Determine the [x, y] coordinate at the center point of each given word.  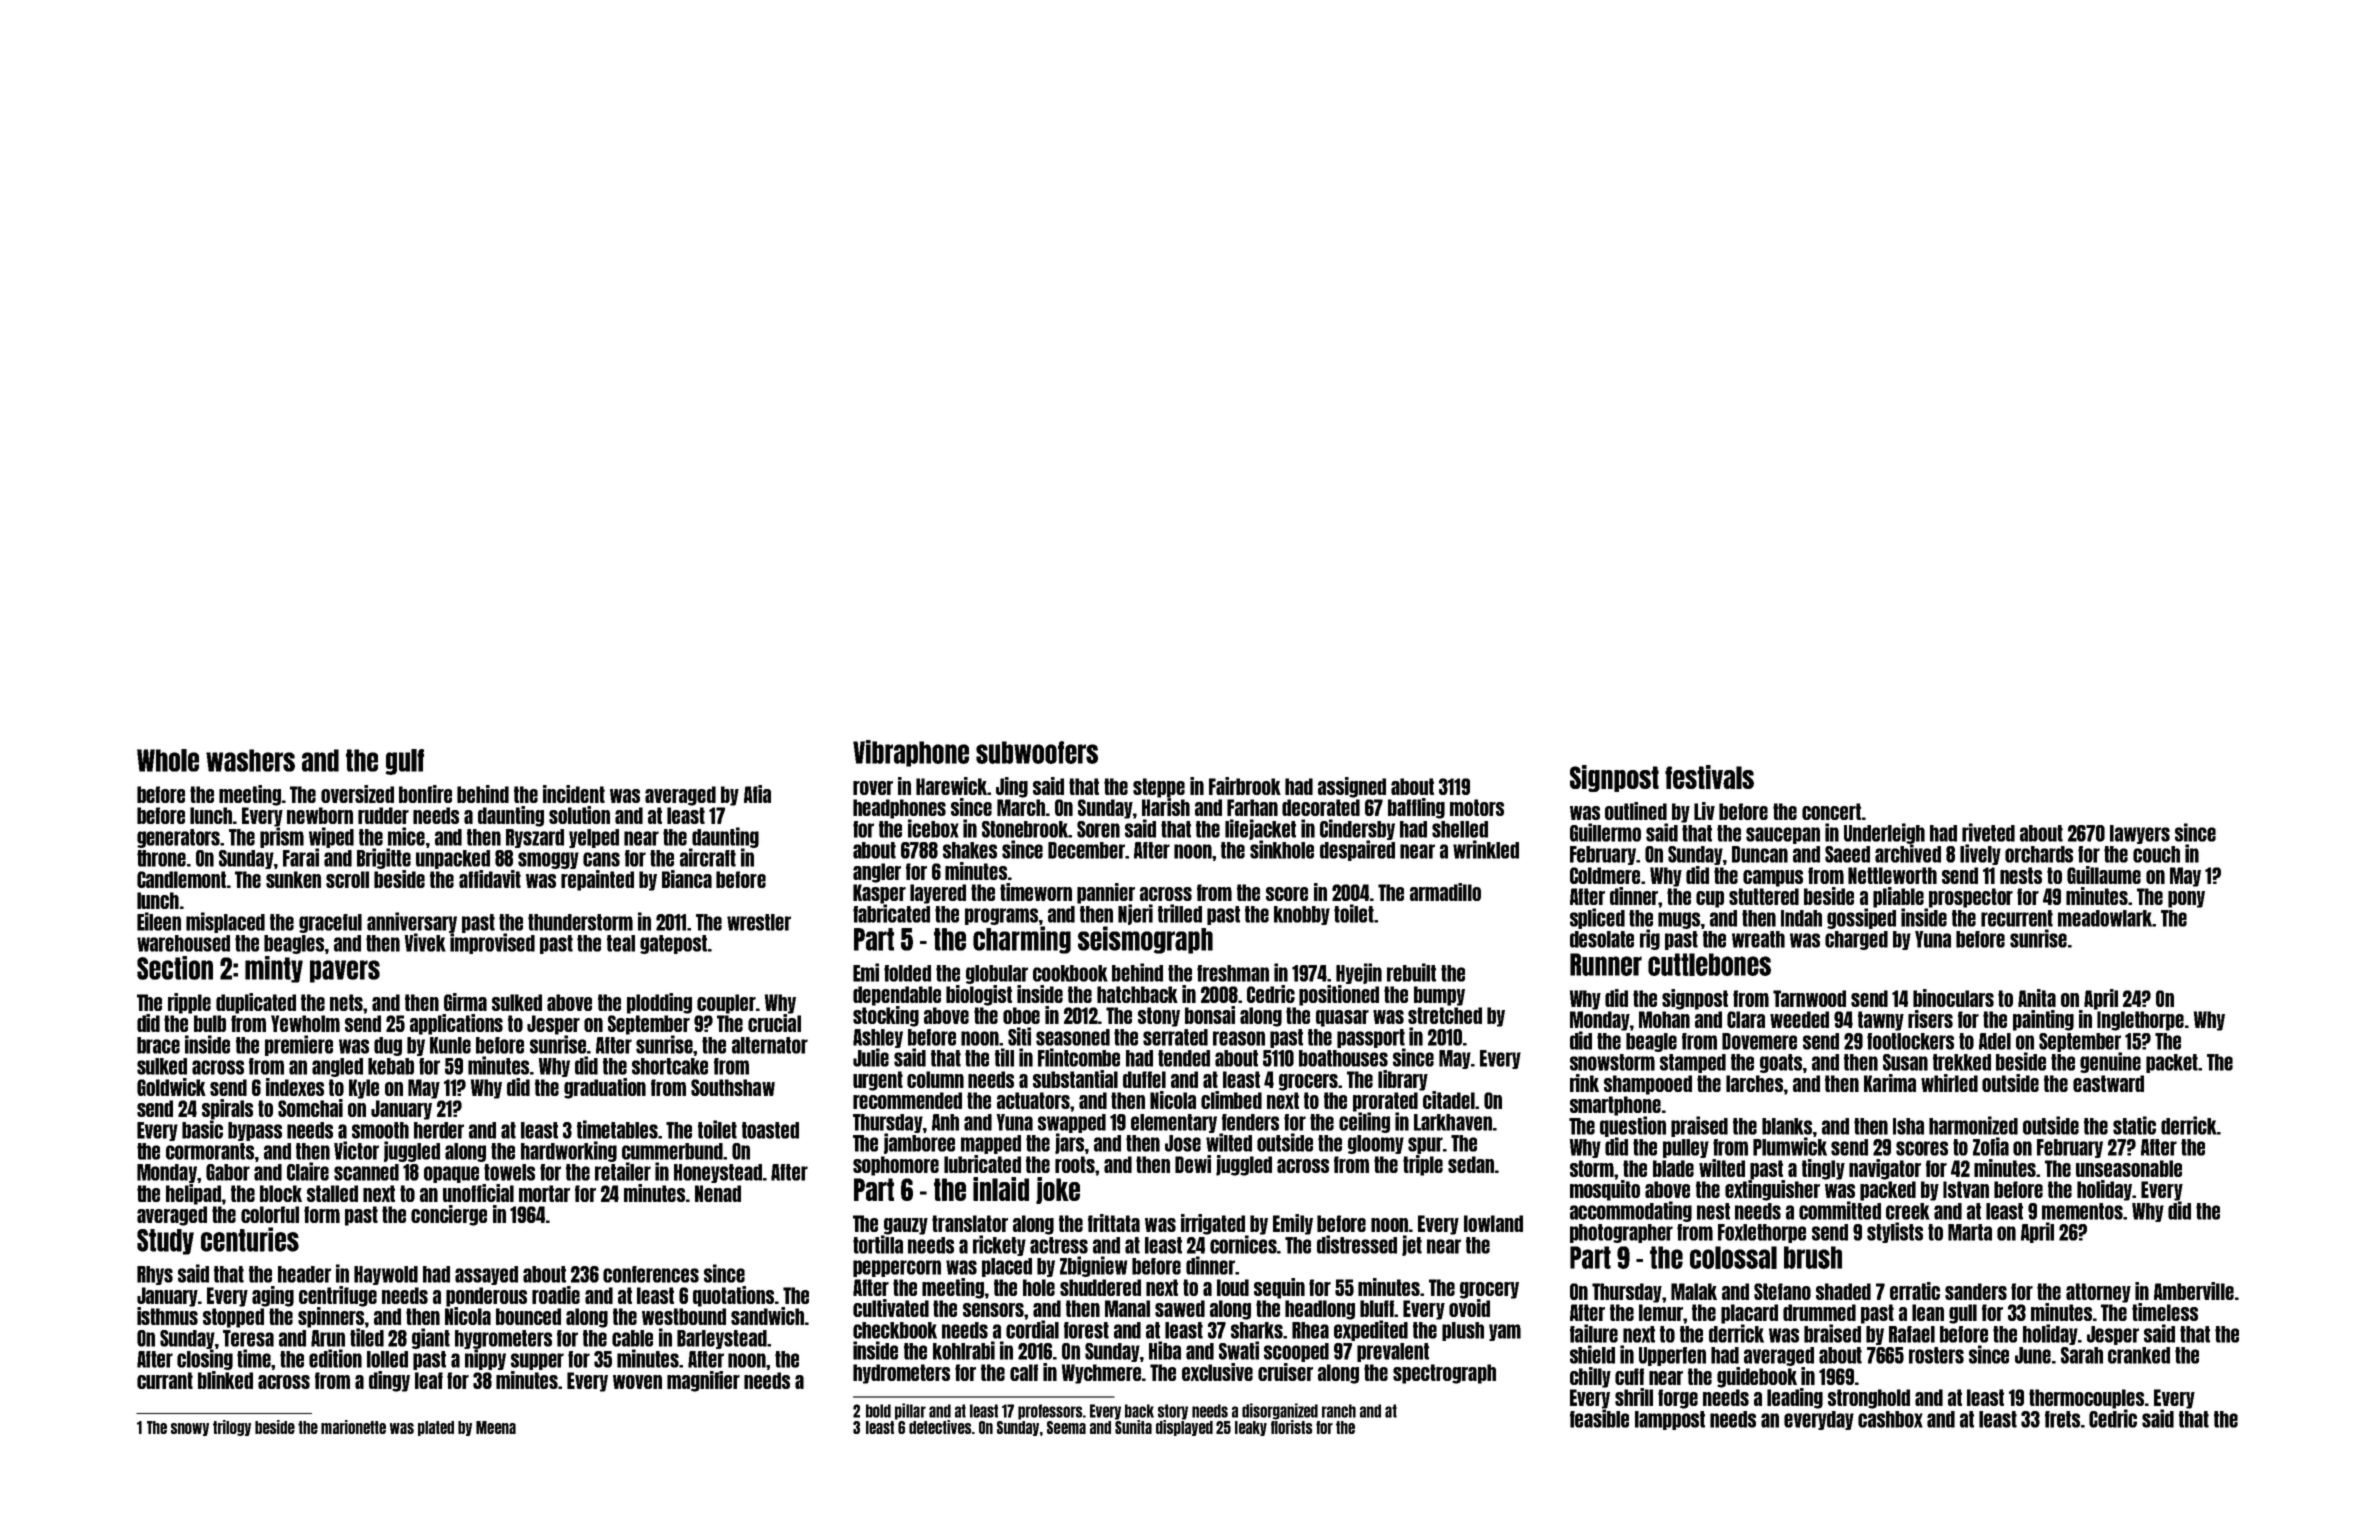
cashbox [1890, 1419]
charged [1856, 940]
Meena [496, 1427]
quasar [1342, 1018]
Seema [1066, 1427]
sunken [293, 879]
